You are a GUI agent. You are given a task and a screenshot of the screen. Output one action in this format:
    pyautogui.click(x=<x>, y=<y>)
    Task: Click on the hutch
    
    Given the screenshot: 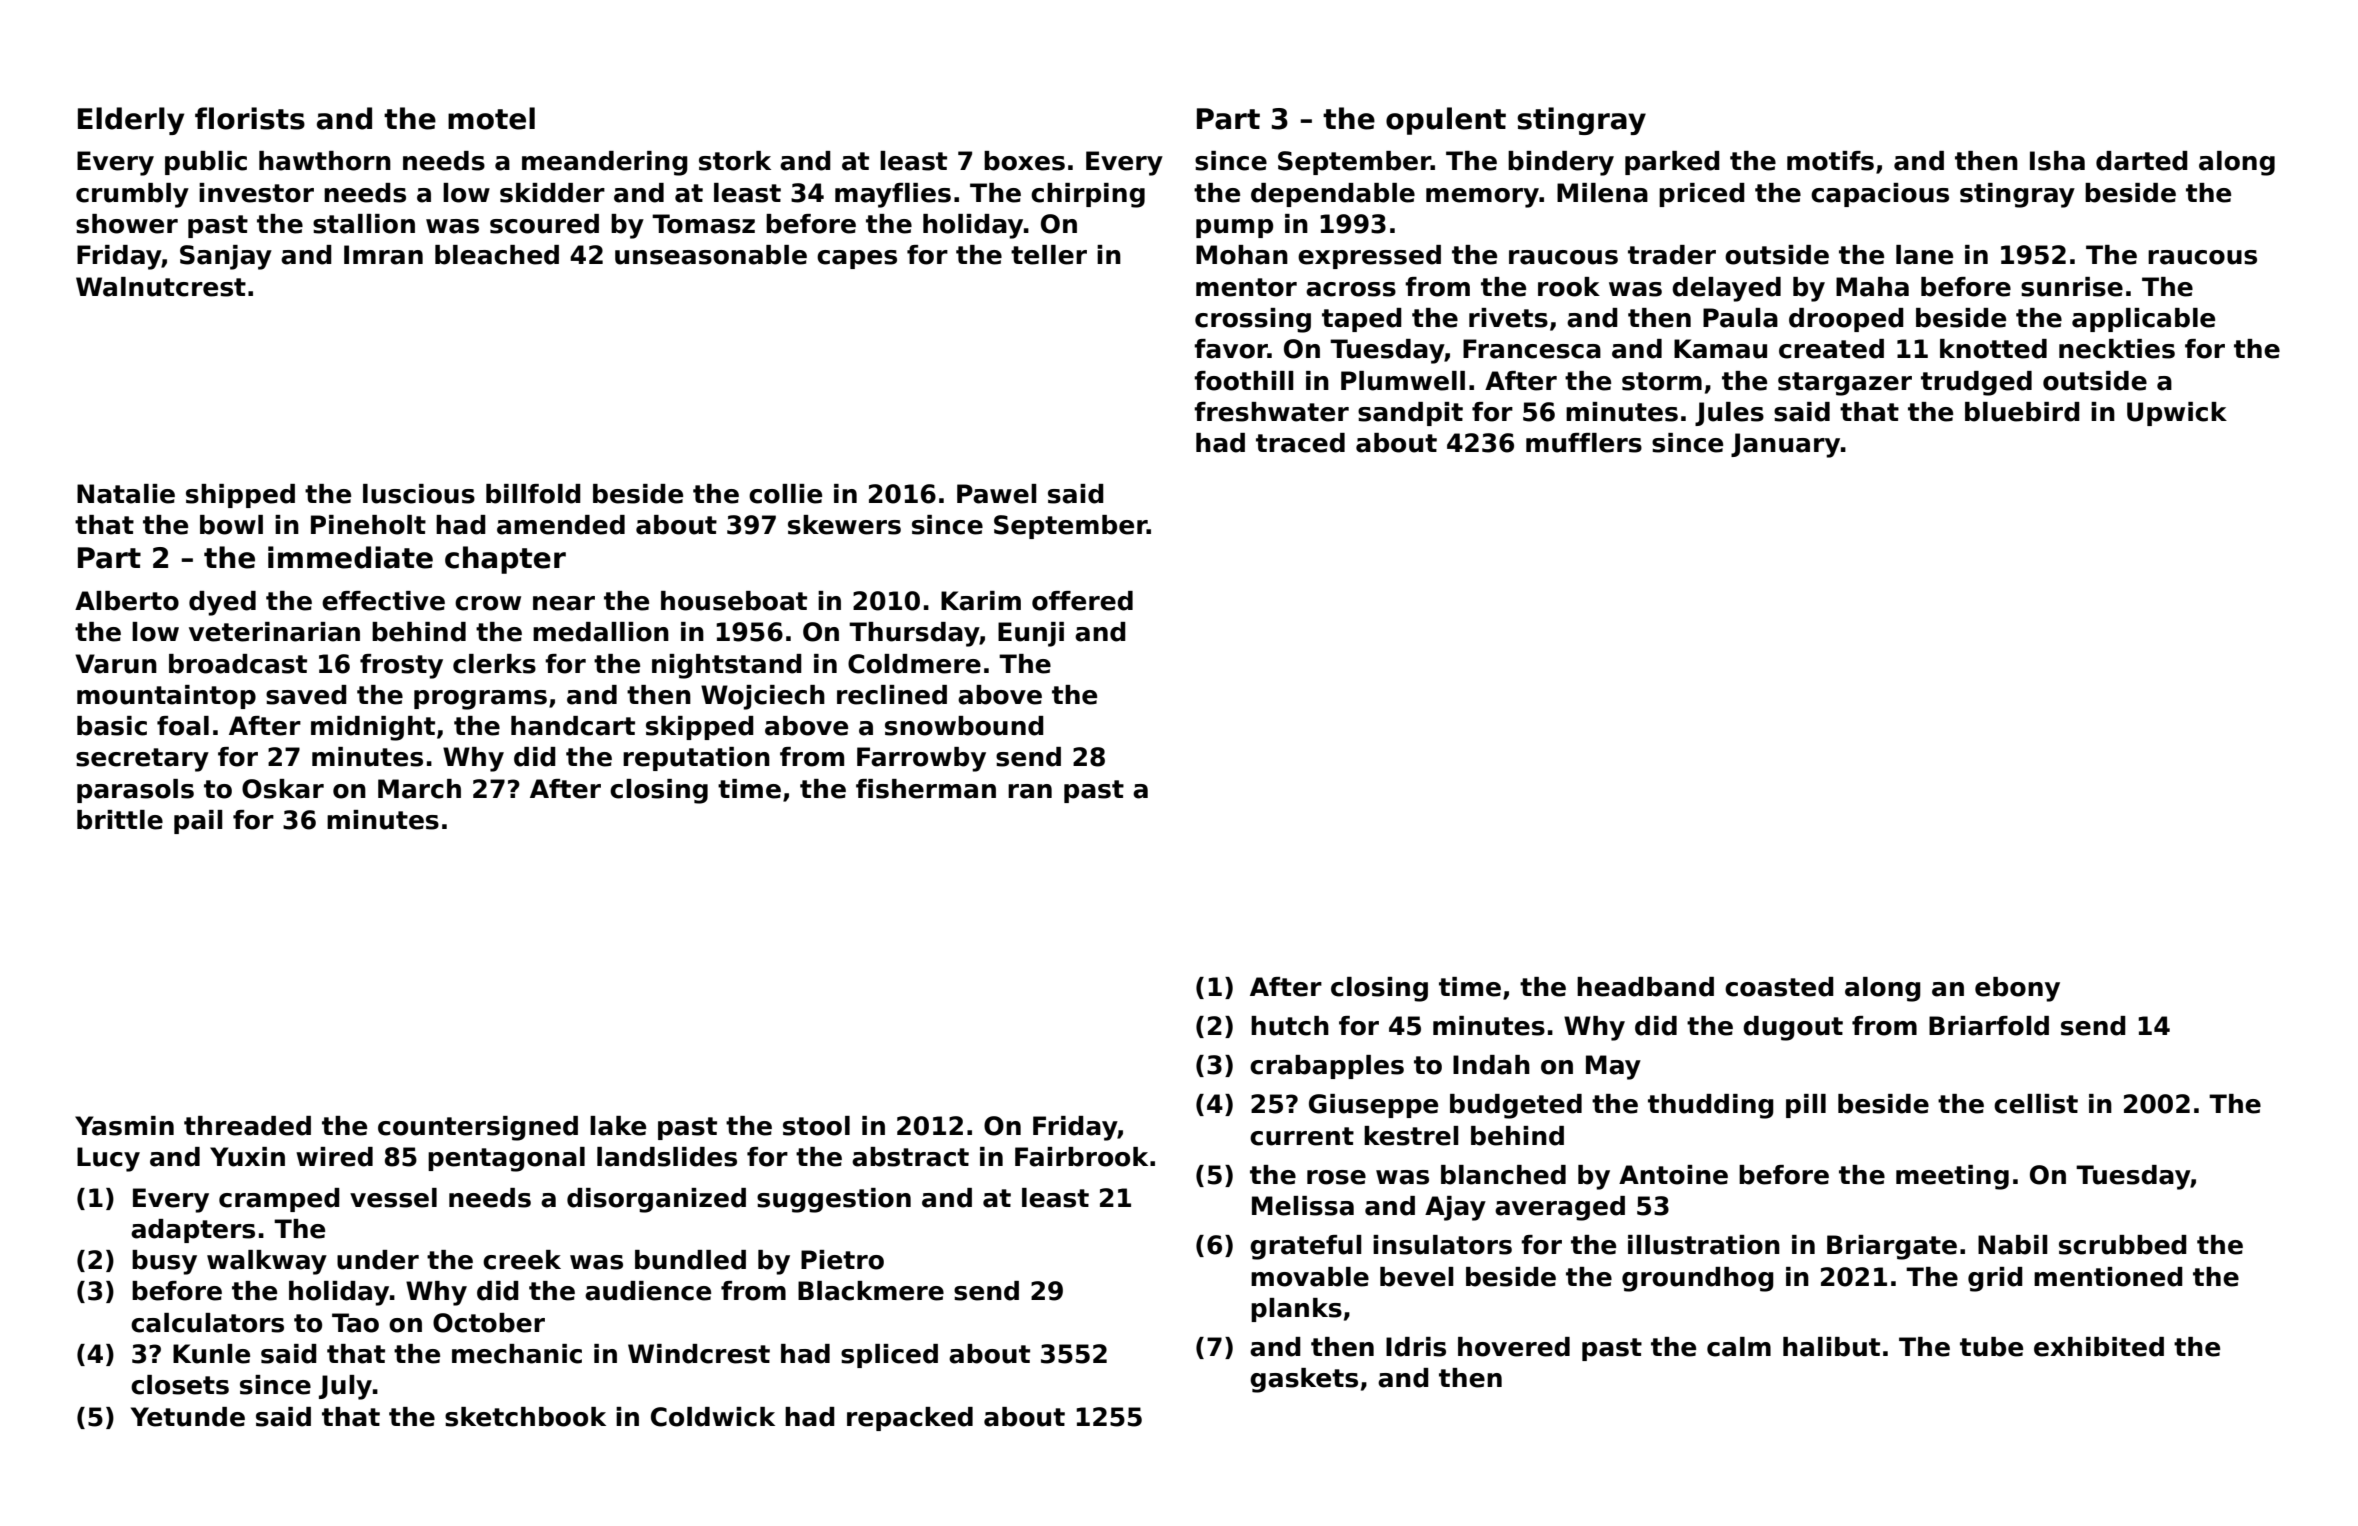 What is the action you would take?
    pyautogui.click(x=1290, y=1026)
